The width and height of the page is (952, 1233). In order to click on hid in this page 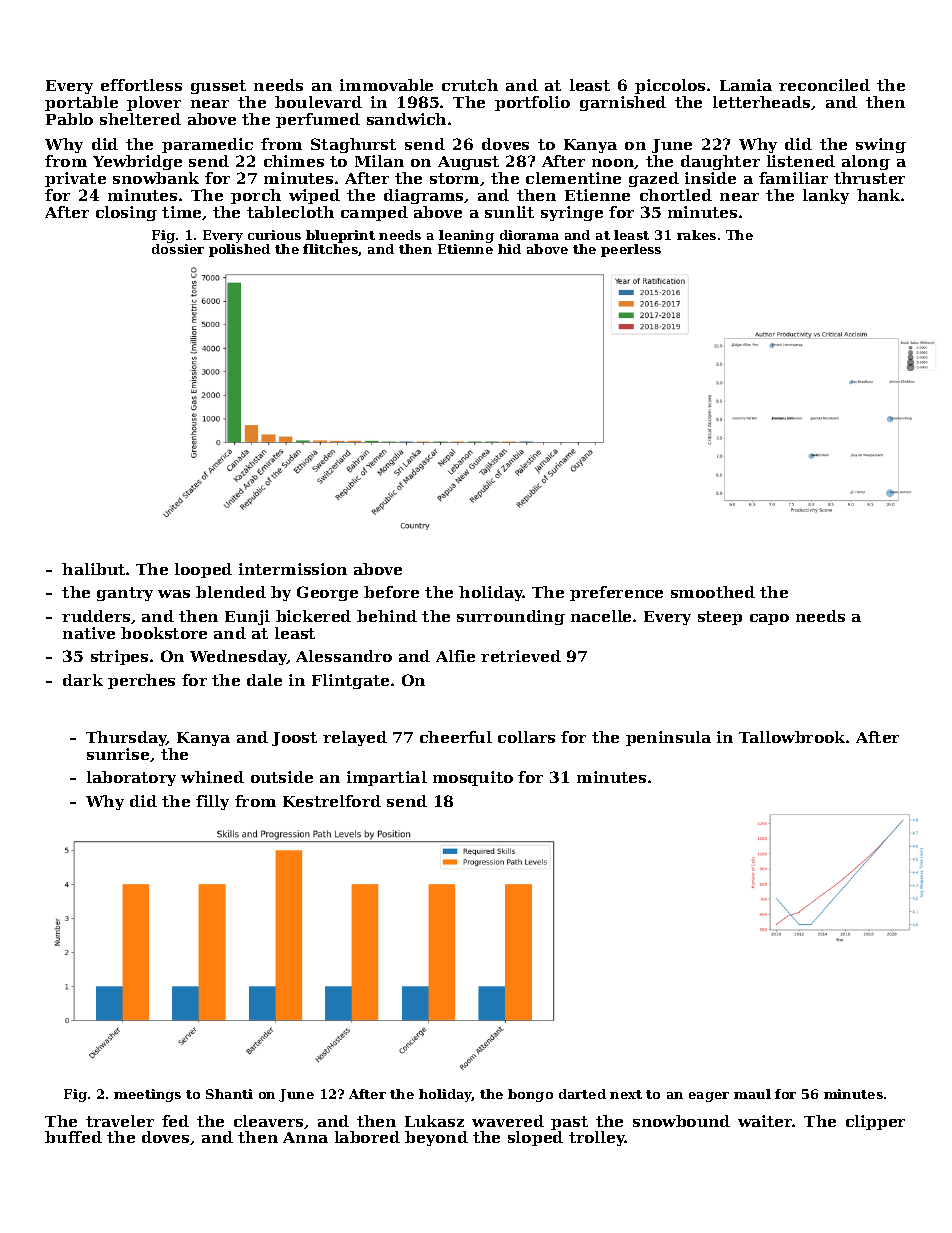, I will do `click(509, 249)`.
